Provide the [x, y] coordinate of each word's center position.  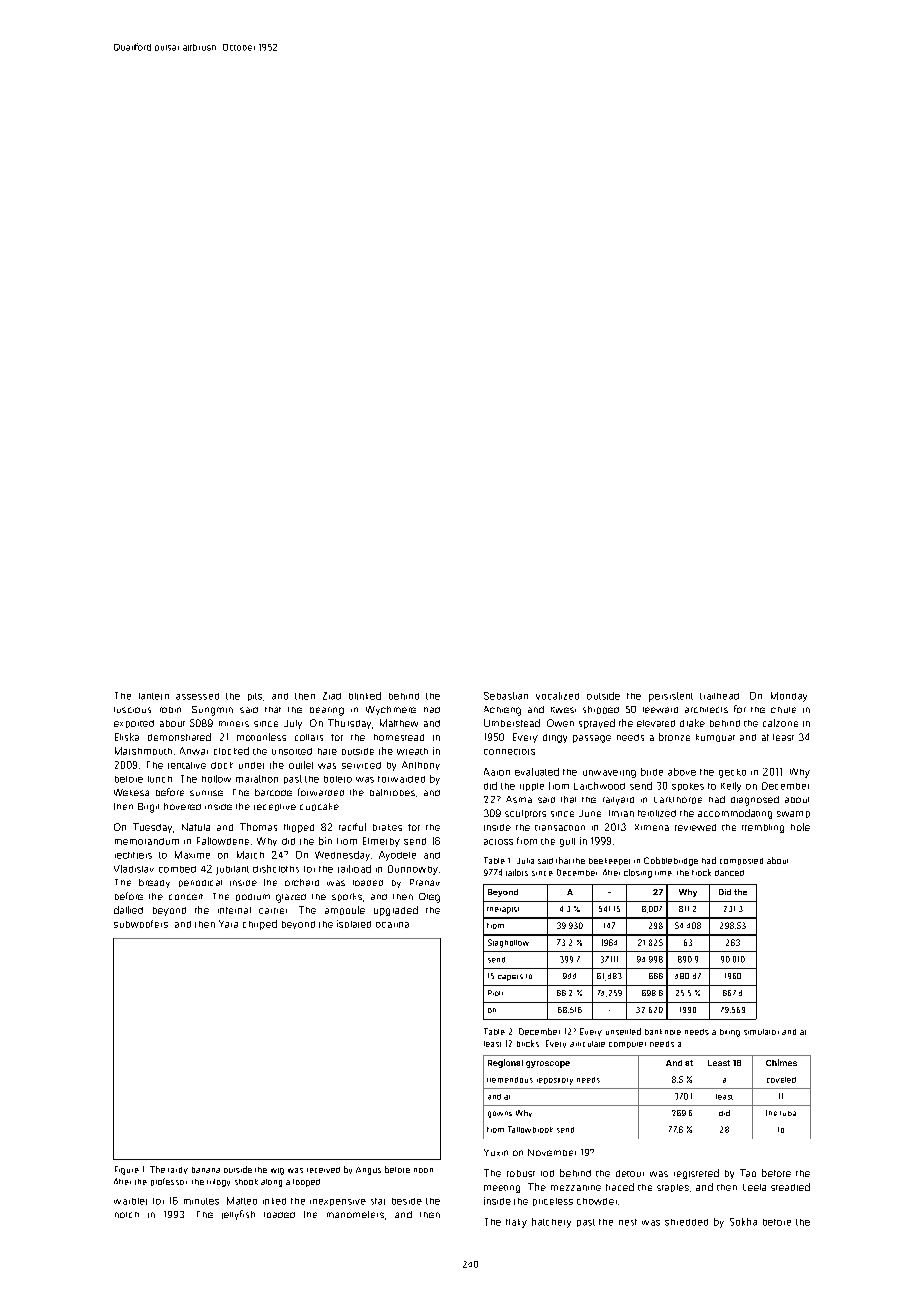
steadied [790, 1187]
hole [800, 827]
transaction [560, 828]
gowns [500, 1114]
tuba [788, 1113]
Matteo [242, 1201]
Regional [505, 1063]
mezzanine [576, 1188]
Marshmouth [143, 751]
